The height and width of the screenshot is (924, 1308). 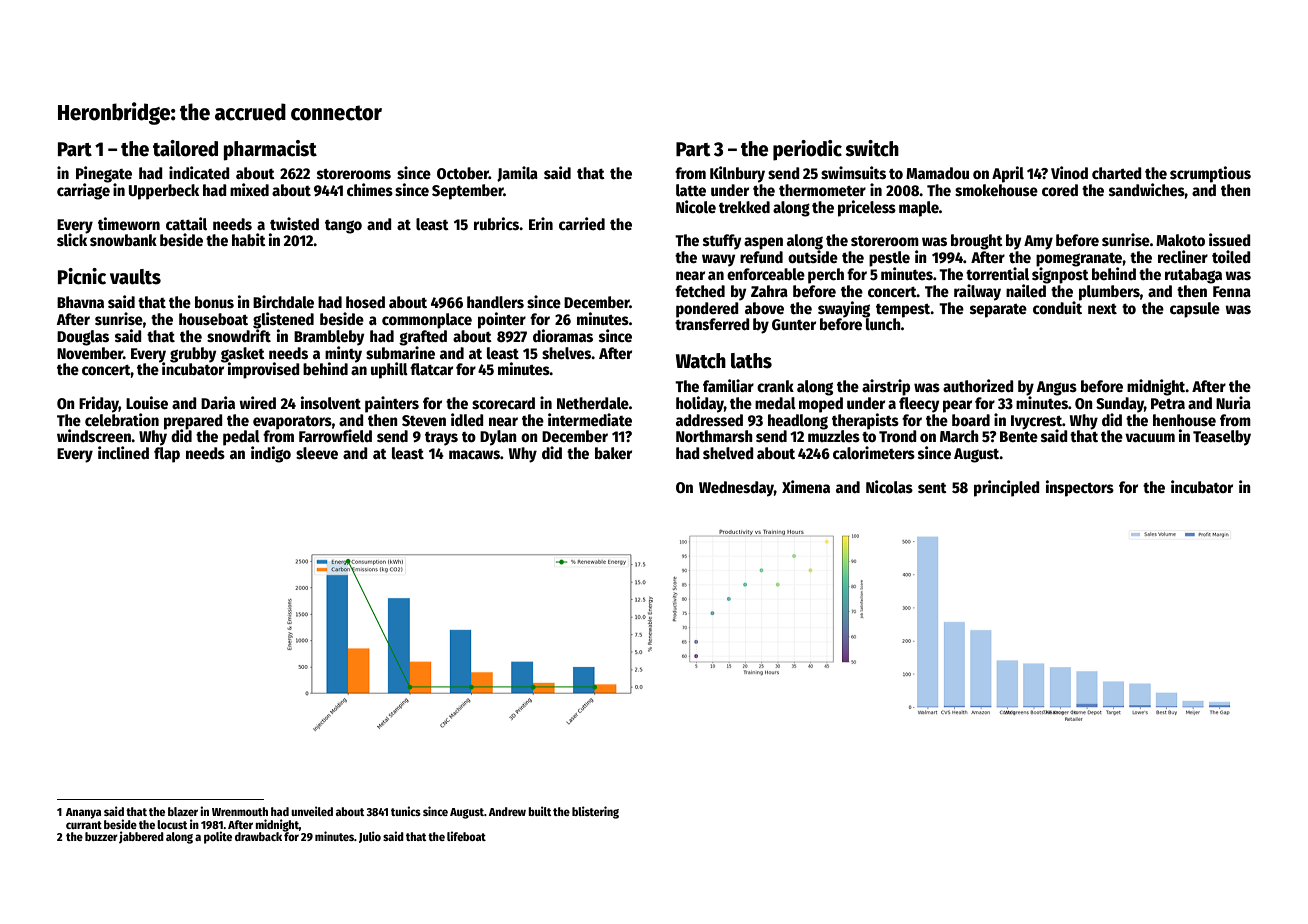 What do you see at coordinates (365, 302) in the screenshot?
I see `hosed` at bounding box center [365, 302].
